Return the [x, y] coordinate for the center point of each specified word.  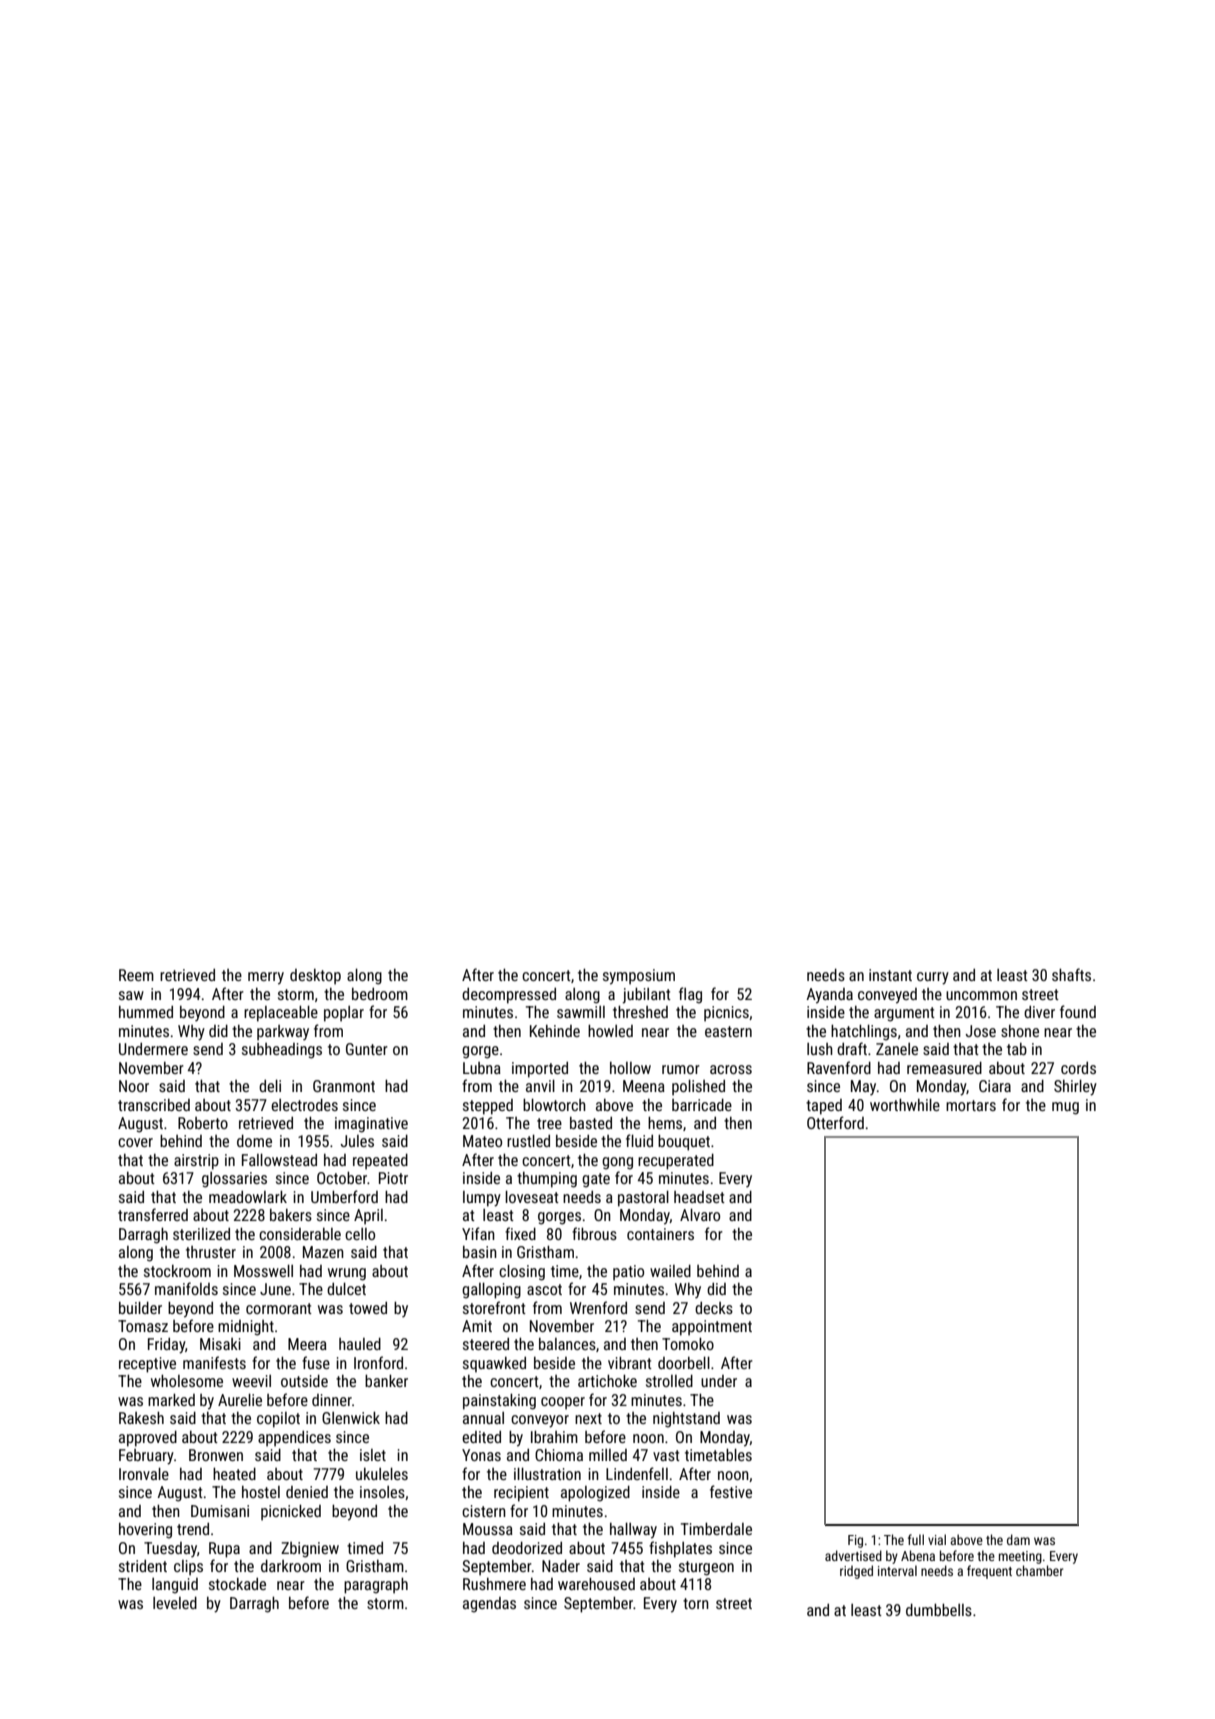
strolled [669, 1380]
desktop [315, 977]
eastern [728, 1031]
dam [1018, 1539]
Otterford [835, 1122]
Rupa [224, 1550]
